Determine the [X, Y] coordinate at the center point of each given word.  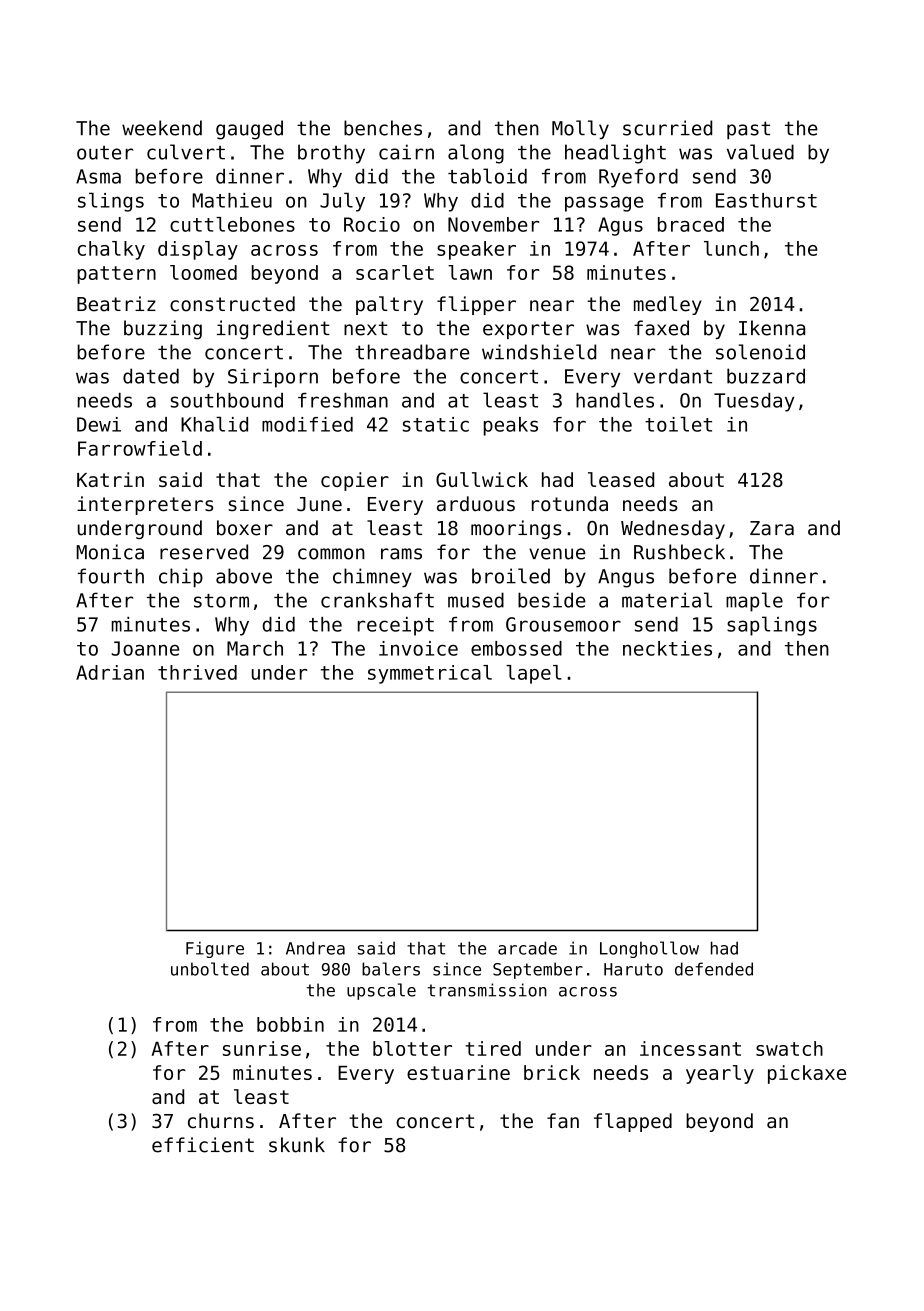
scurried [667, 128]
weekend [162, 128]
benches [383, 128]
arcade [527, 948]
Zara [772, 528]
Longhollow [649, 949]
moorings [516, 529]
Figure [215, 949]
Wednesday [673, 529]
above [244, 576]
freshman [343, 400]
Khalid [214, 424]
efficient [203, 1145]
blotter [412, 1048]
